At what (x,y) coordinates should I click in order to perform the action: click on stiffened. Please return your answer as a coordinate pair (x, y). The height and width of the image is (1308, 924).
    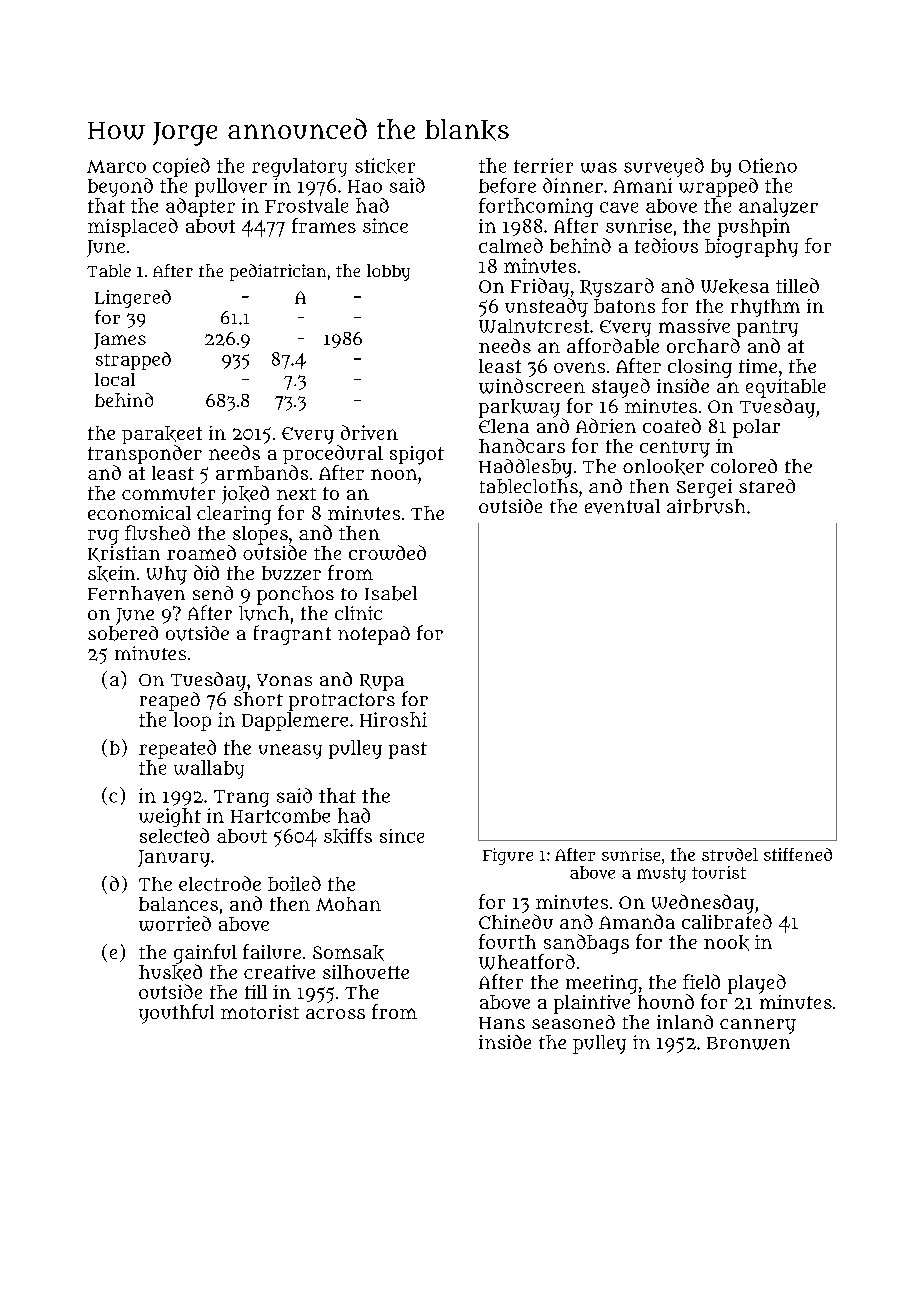
    Looking at the image, I should click on (798, 854).
